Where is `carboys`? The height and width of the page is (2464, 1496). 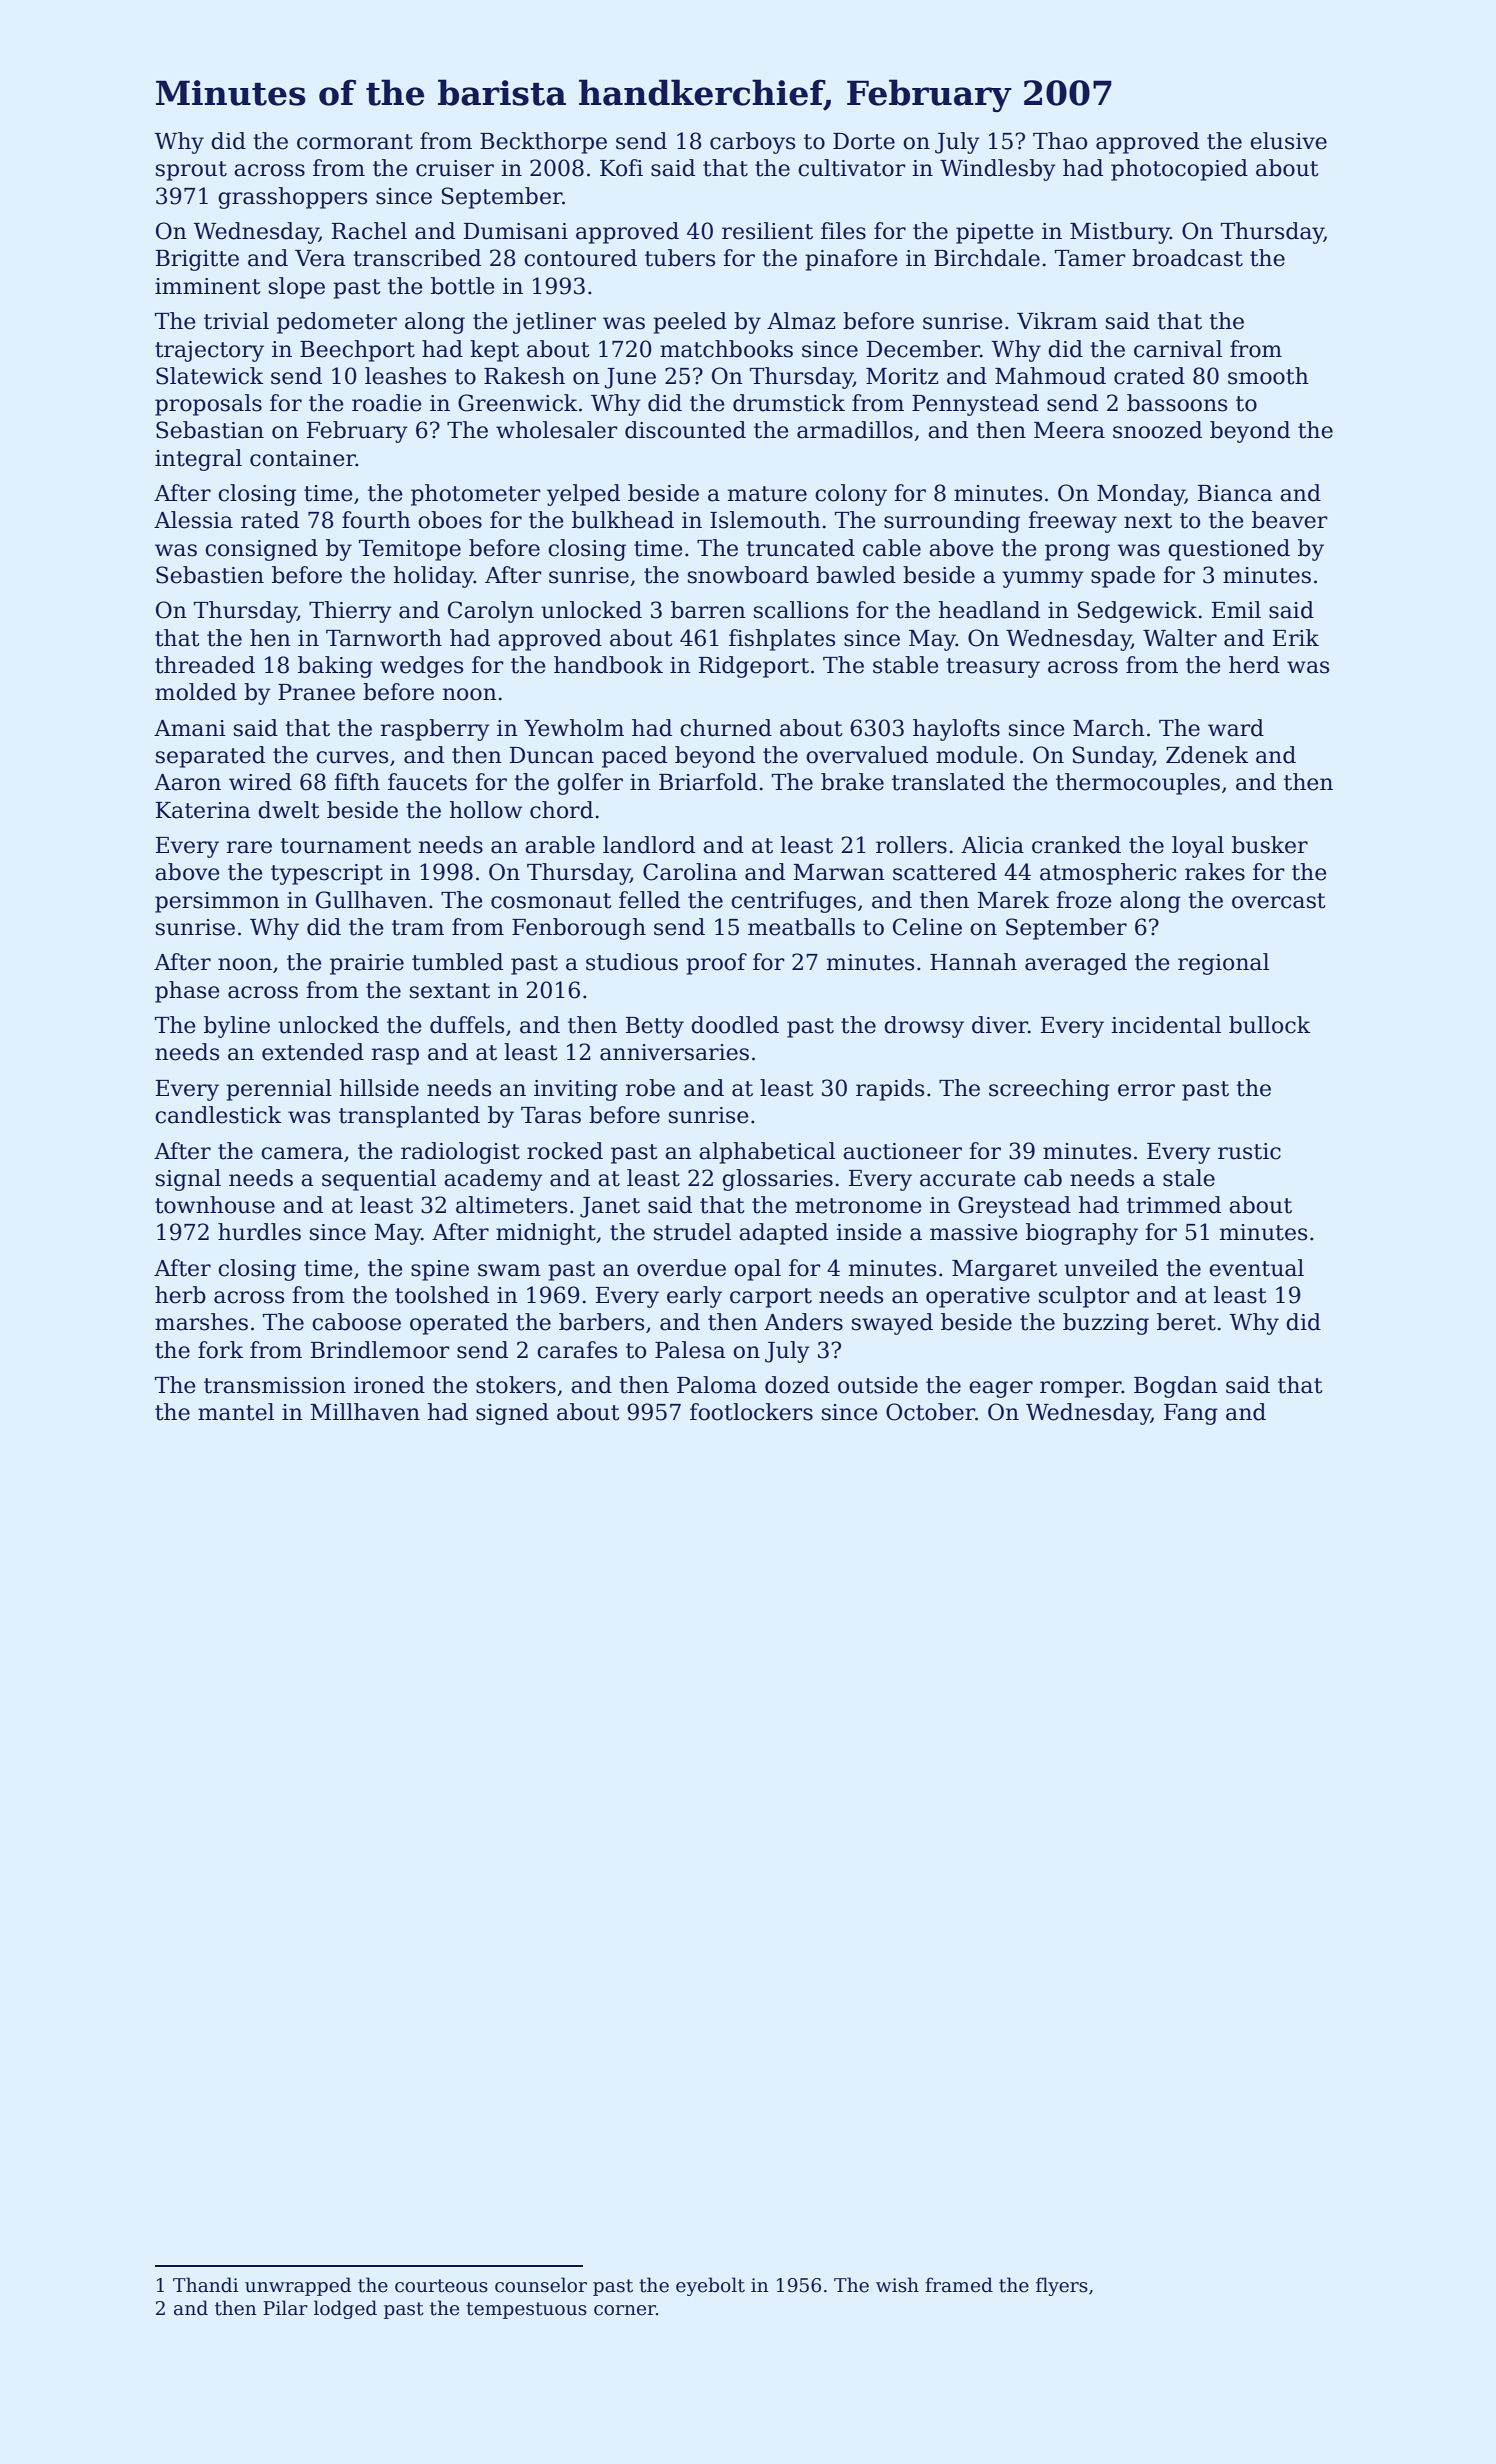 carboys is located at coordinates (752, 143).
